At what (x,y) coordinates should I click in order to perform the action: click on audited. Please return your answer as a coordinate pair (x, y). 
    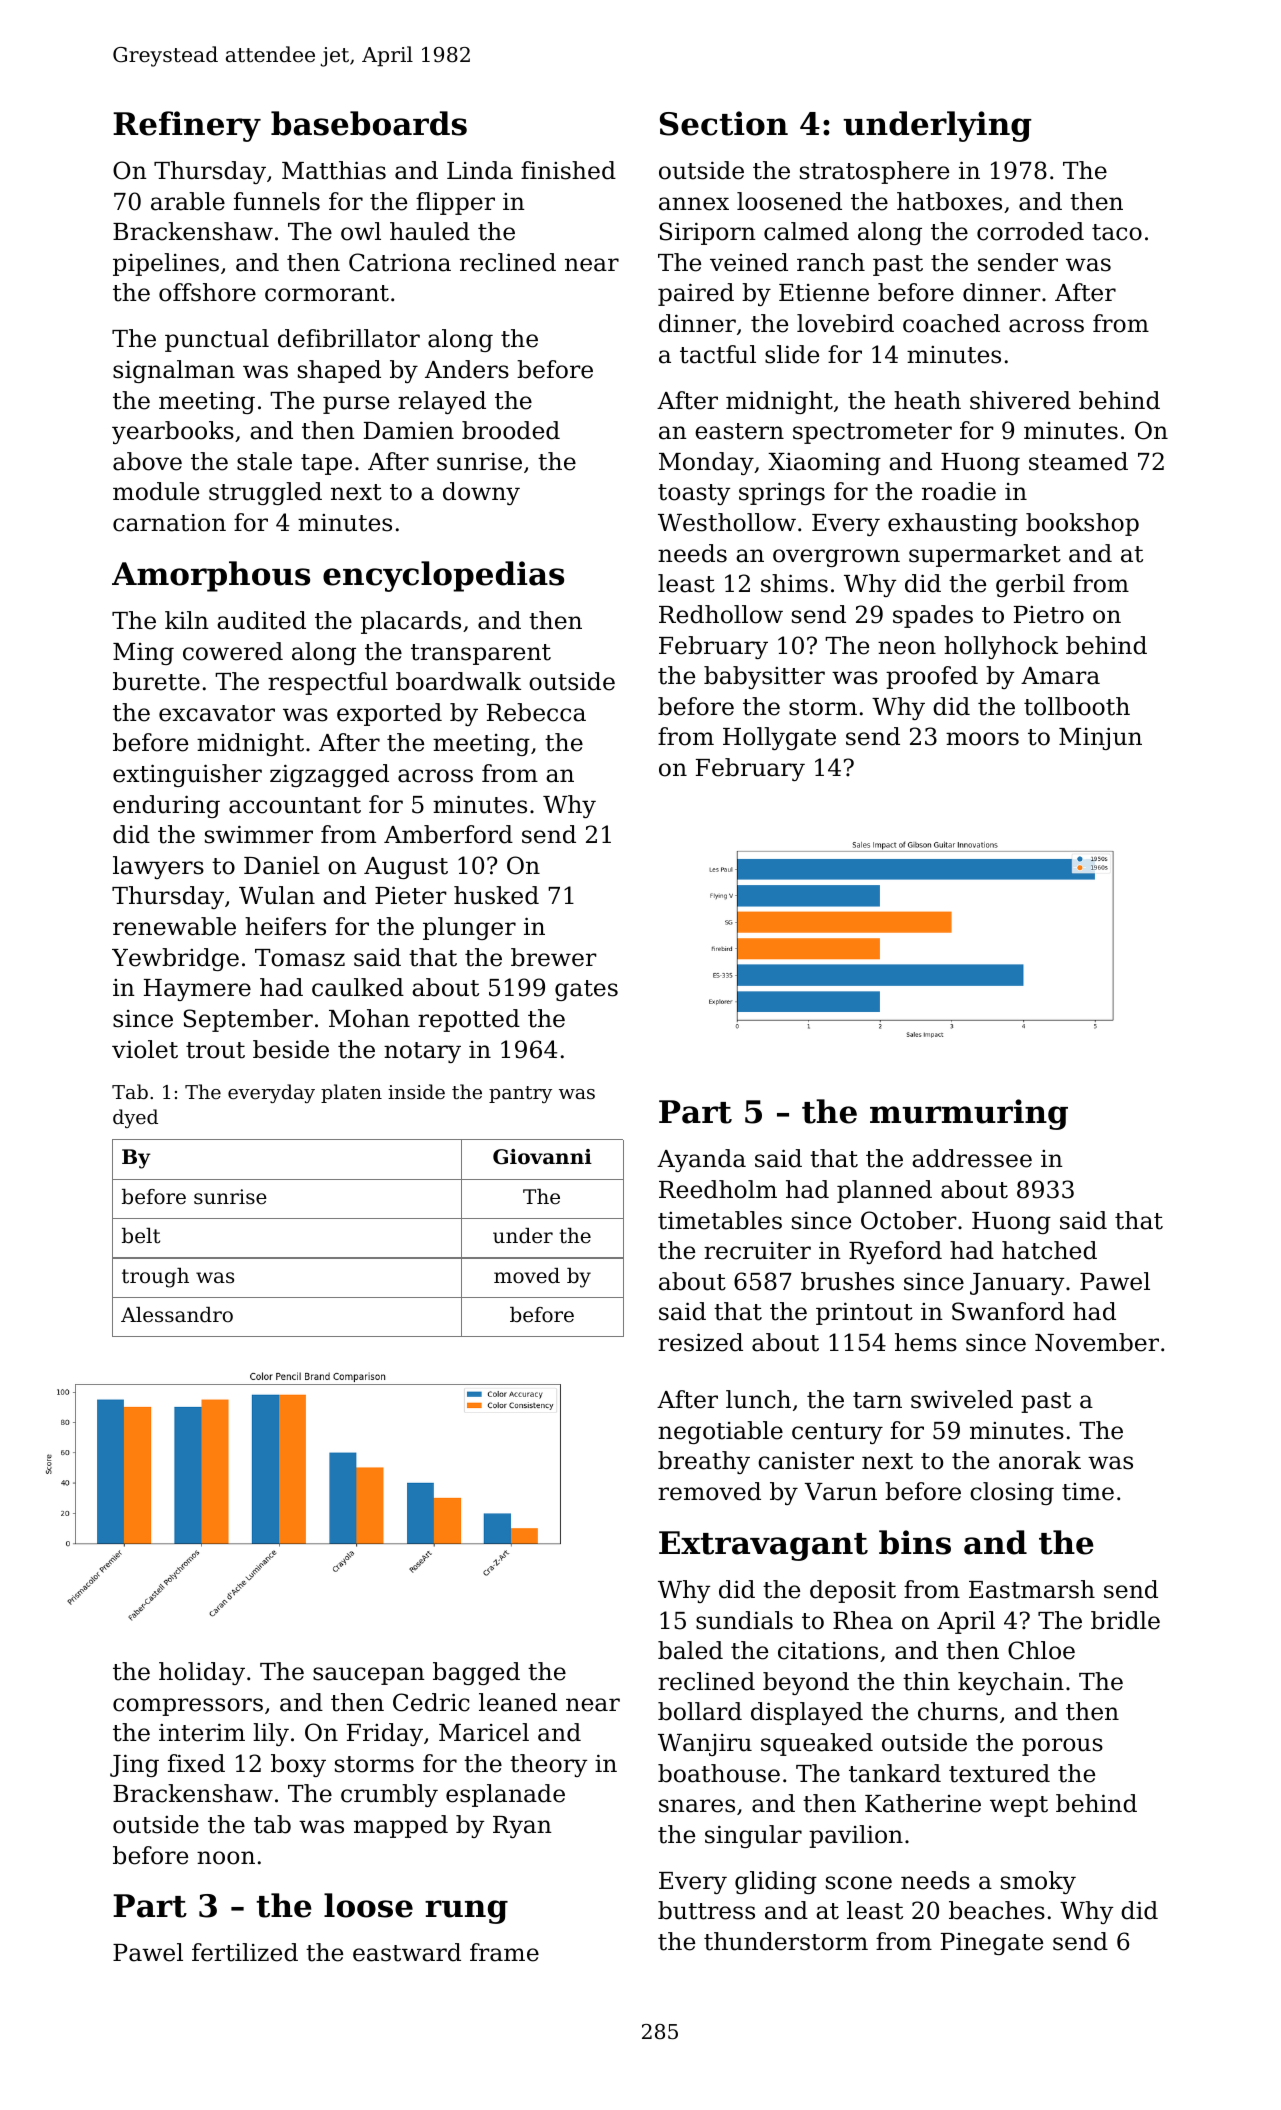
    Looking at the image, I should click on (261, 620).
